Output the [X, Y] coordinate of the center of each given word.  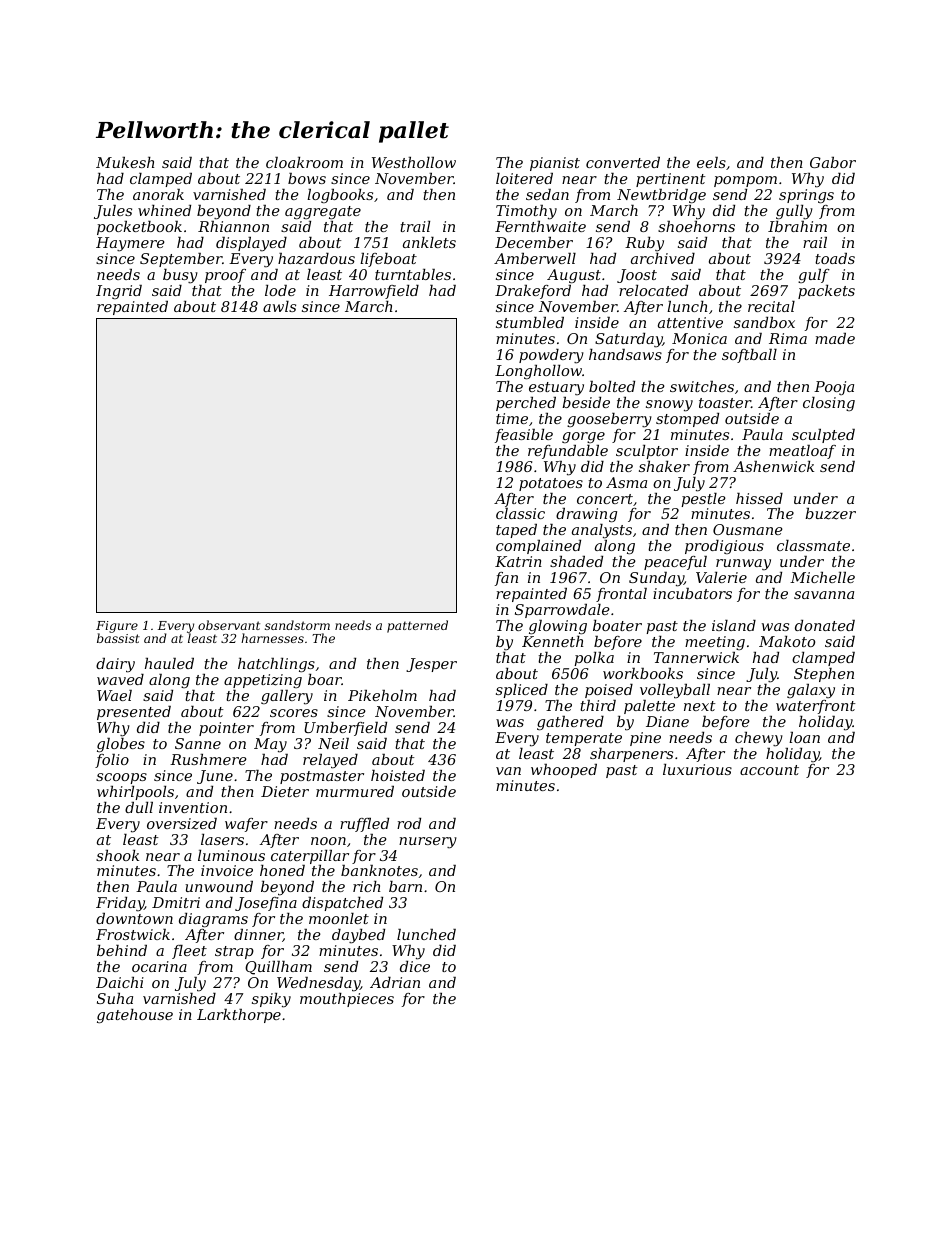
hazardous [316, 259]
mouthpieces [347, 1000]
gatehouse [135, 1016]
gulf [814, 276]
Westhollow [414, 162]
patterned [417, 626]
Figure [117, 627]
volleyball [675, 691]
